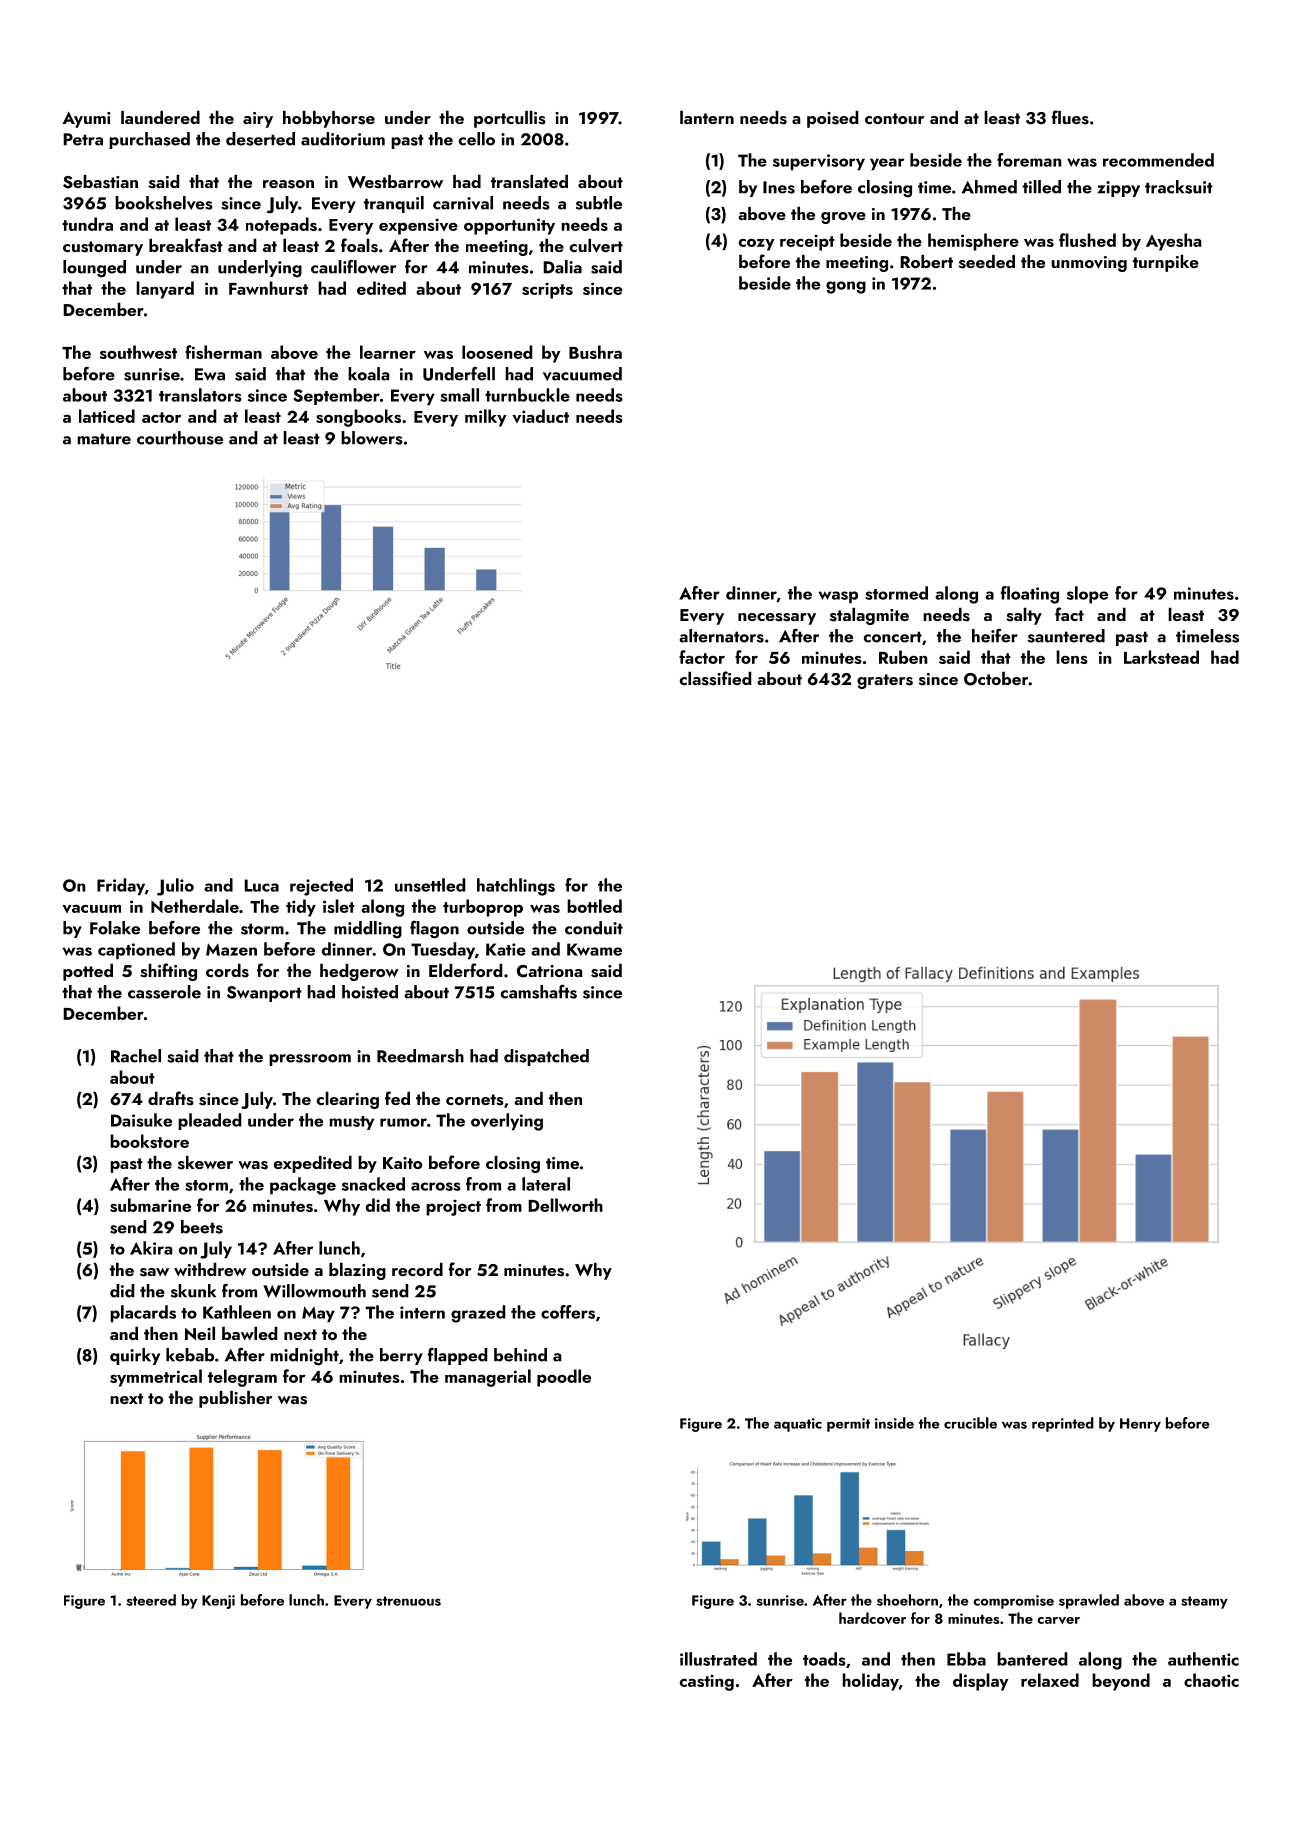 The width and height of the screenshot is (1302, 1841). I want to click on lantern, so click(707, 117).
